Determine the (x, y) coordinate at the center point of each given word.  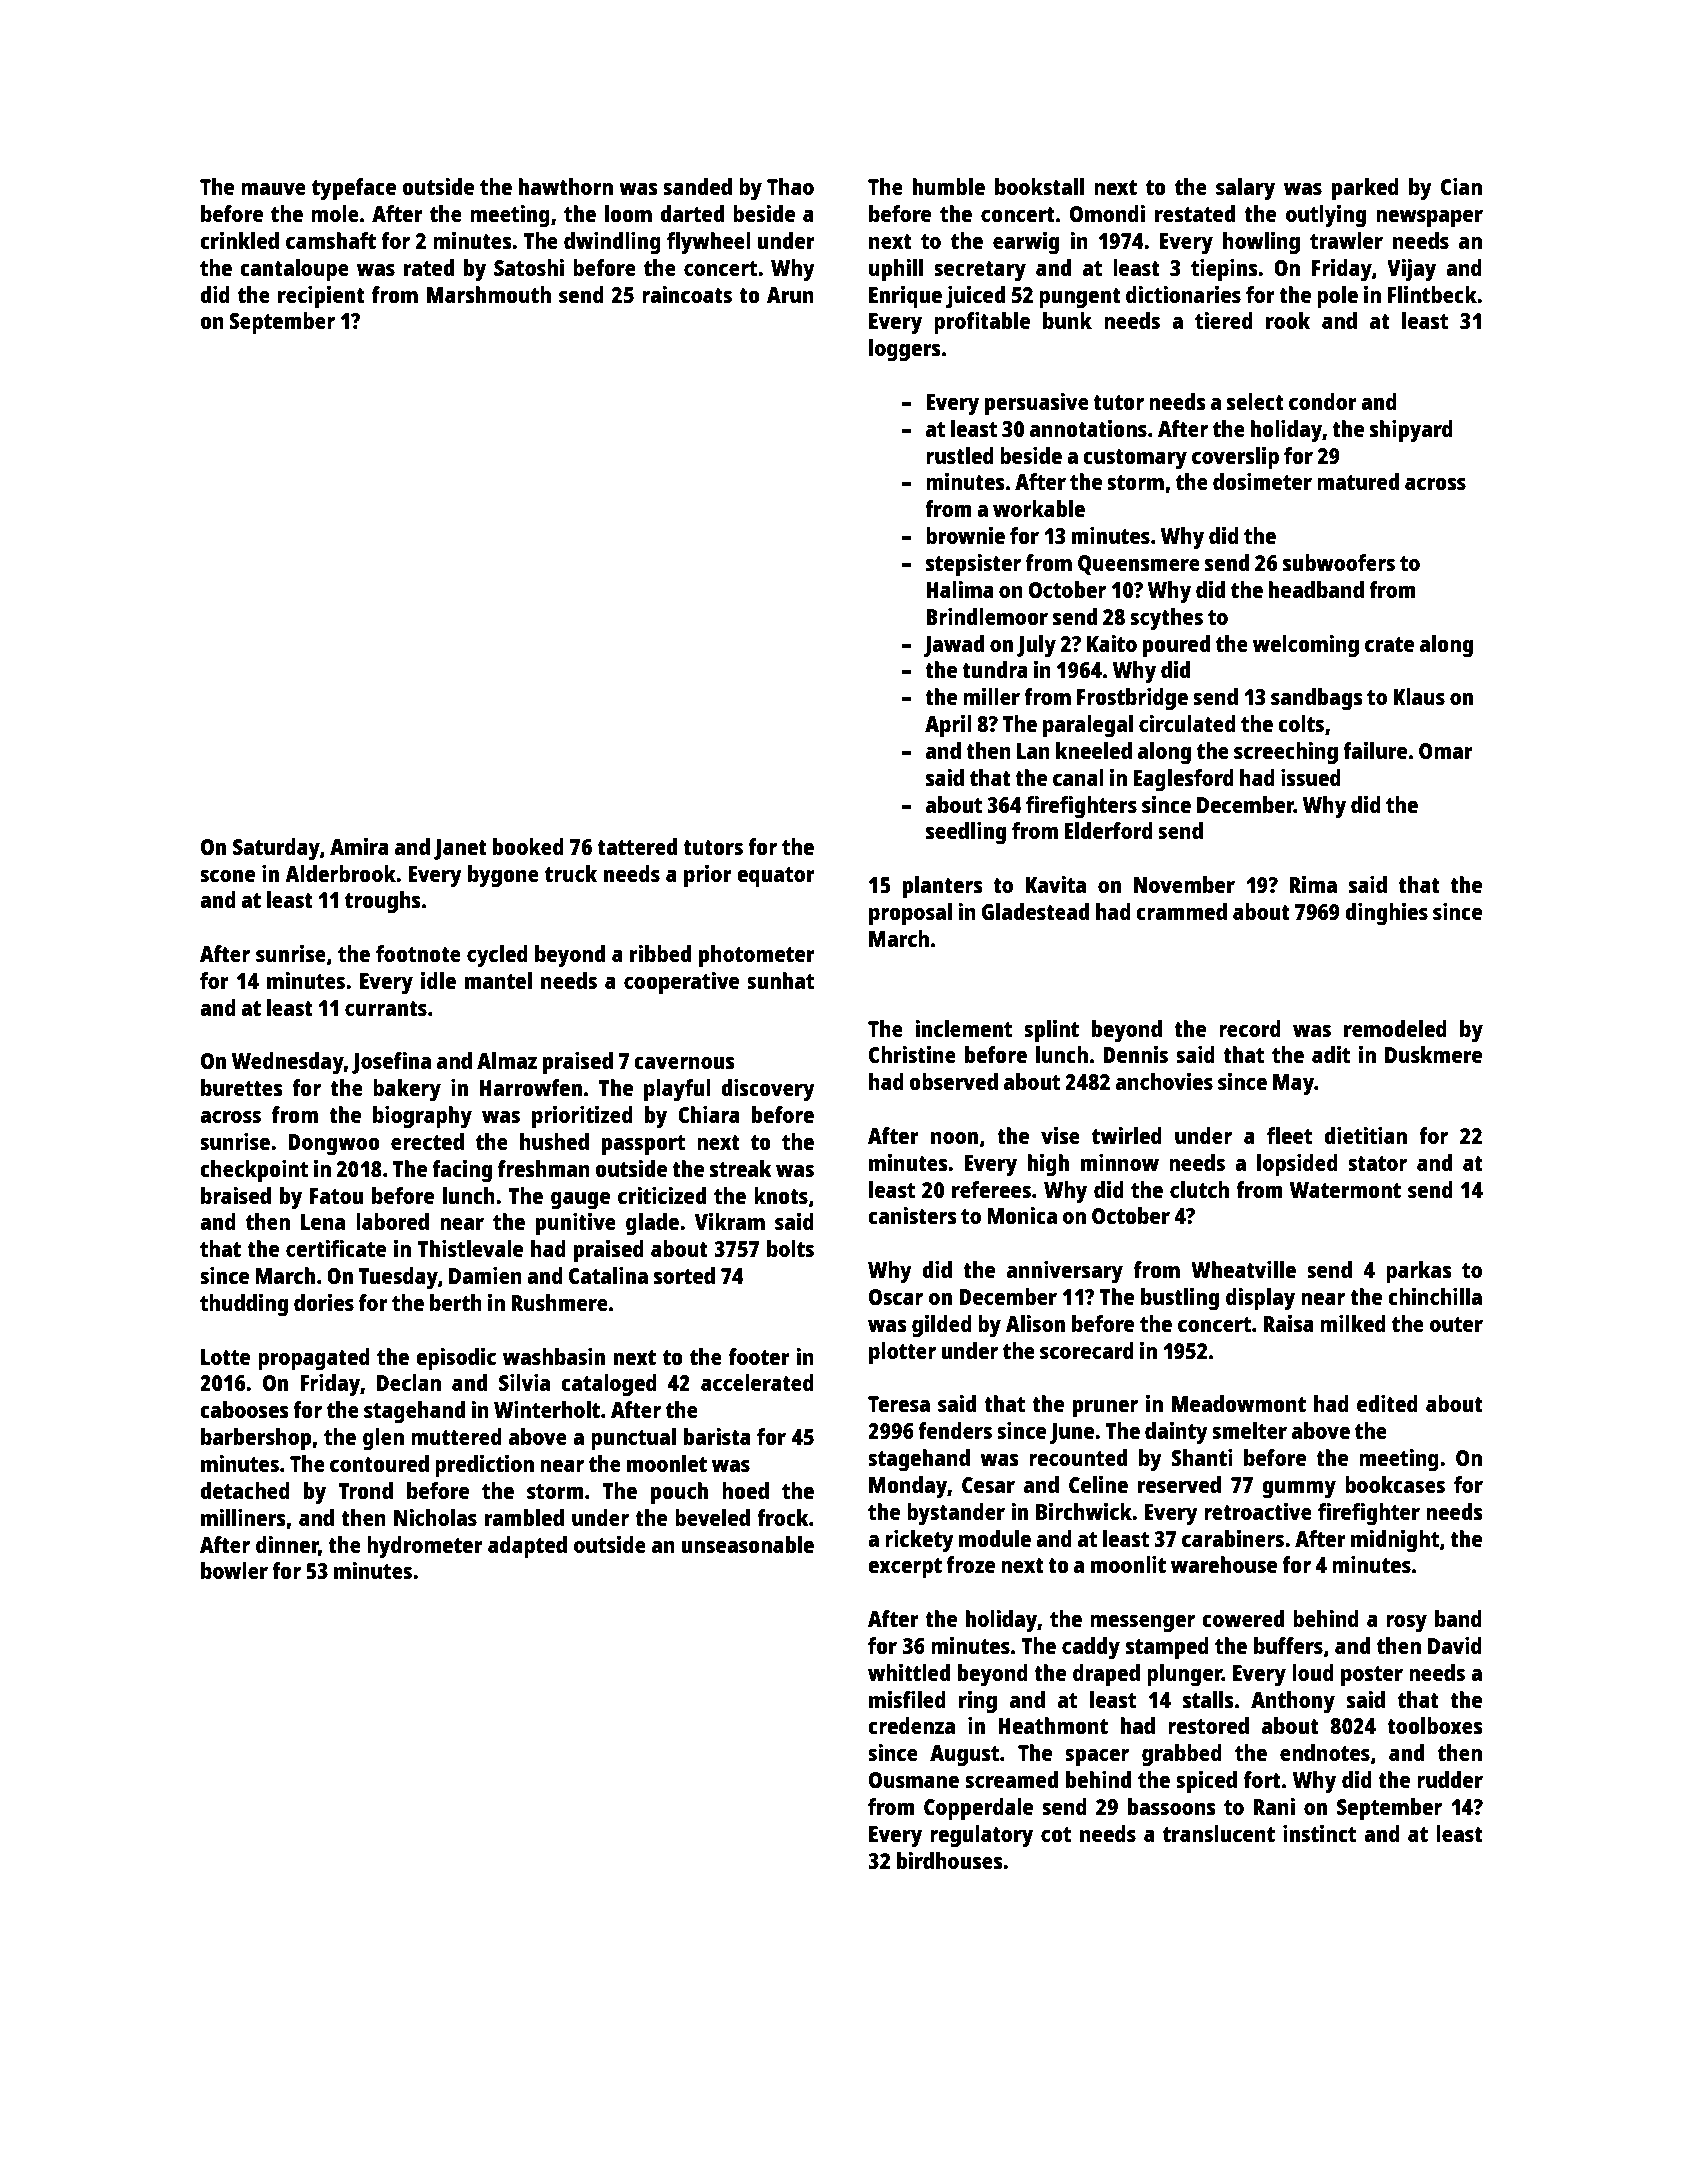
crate (1389, 644)
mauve (273, 189)
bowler (234, 1570)
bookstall (1039, 186)
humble (949, 186)
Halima (960, 589)
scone (227, 876)
